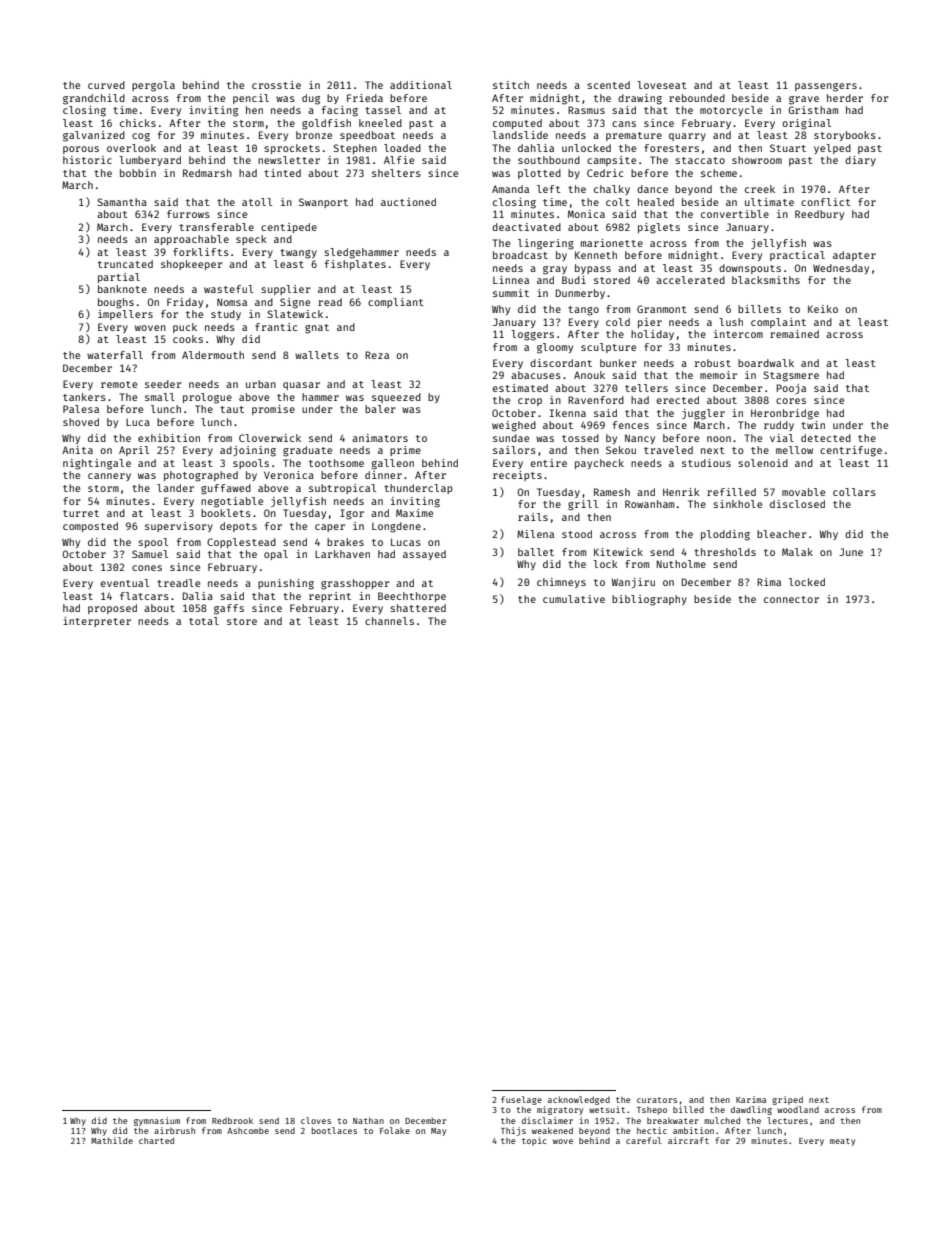 The width and height of the screenshot is (952, 1233). I want to click on Amanda, so click(510, 189).
